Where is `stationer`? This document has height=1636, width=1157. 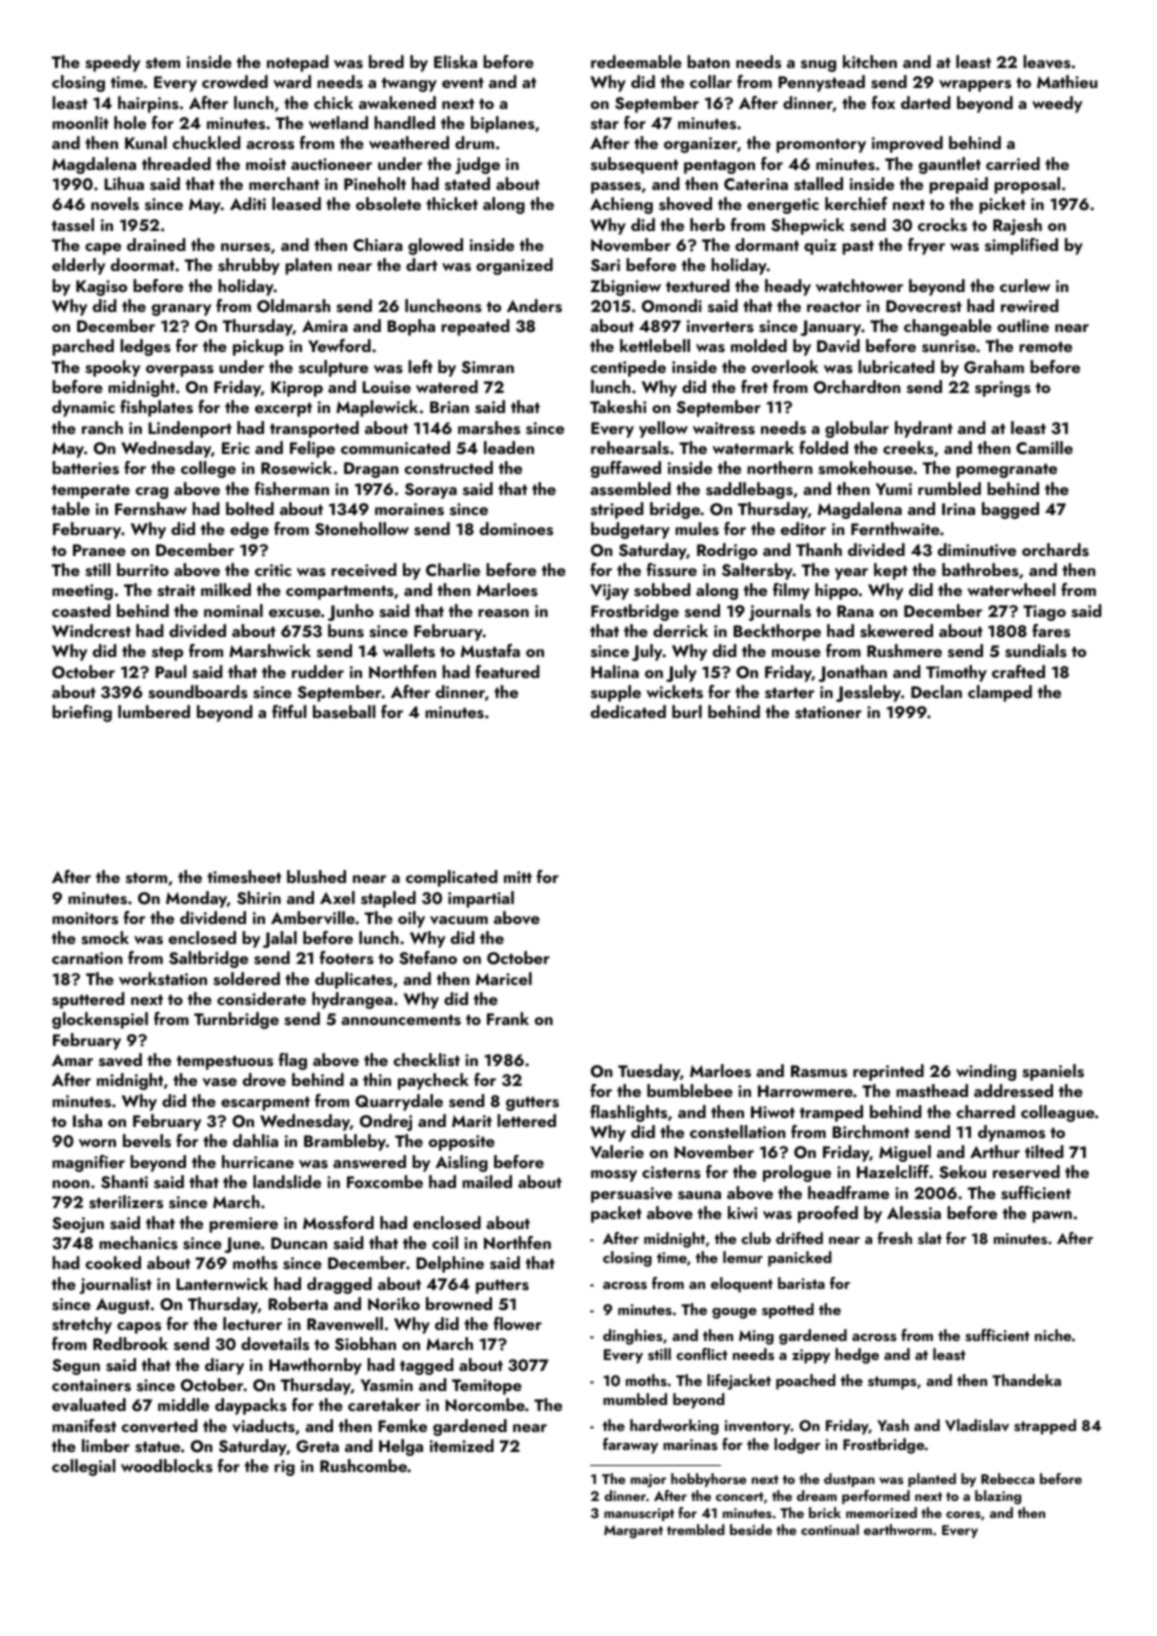 stationer is located at coordinates (828, 712).
